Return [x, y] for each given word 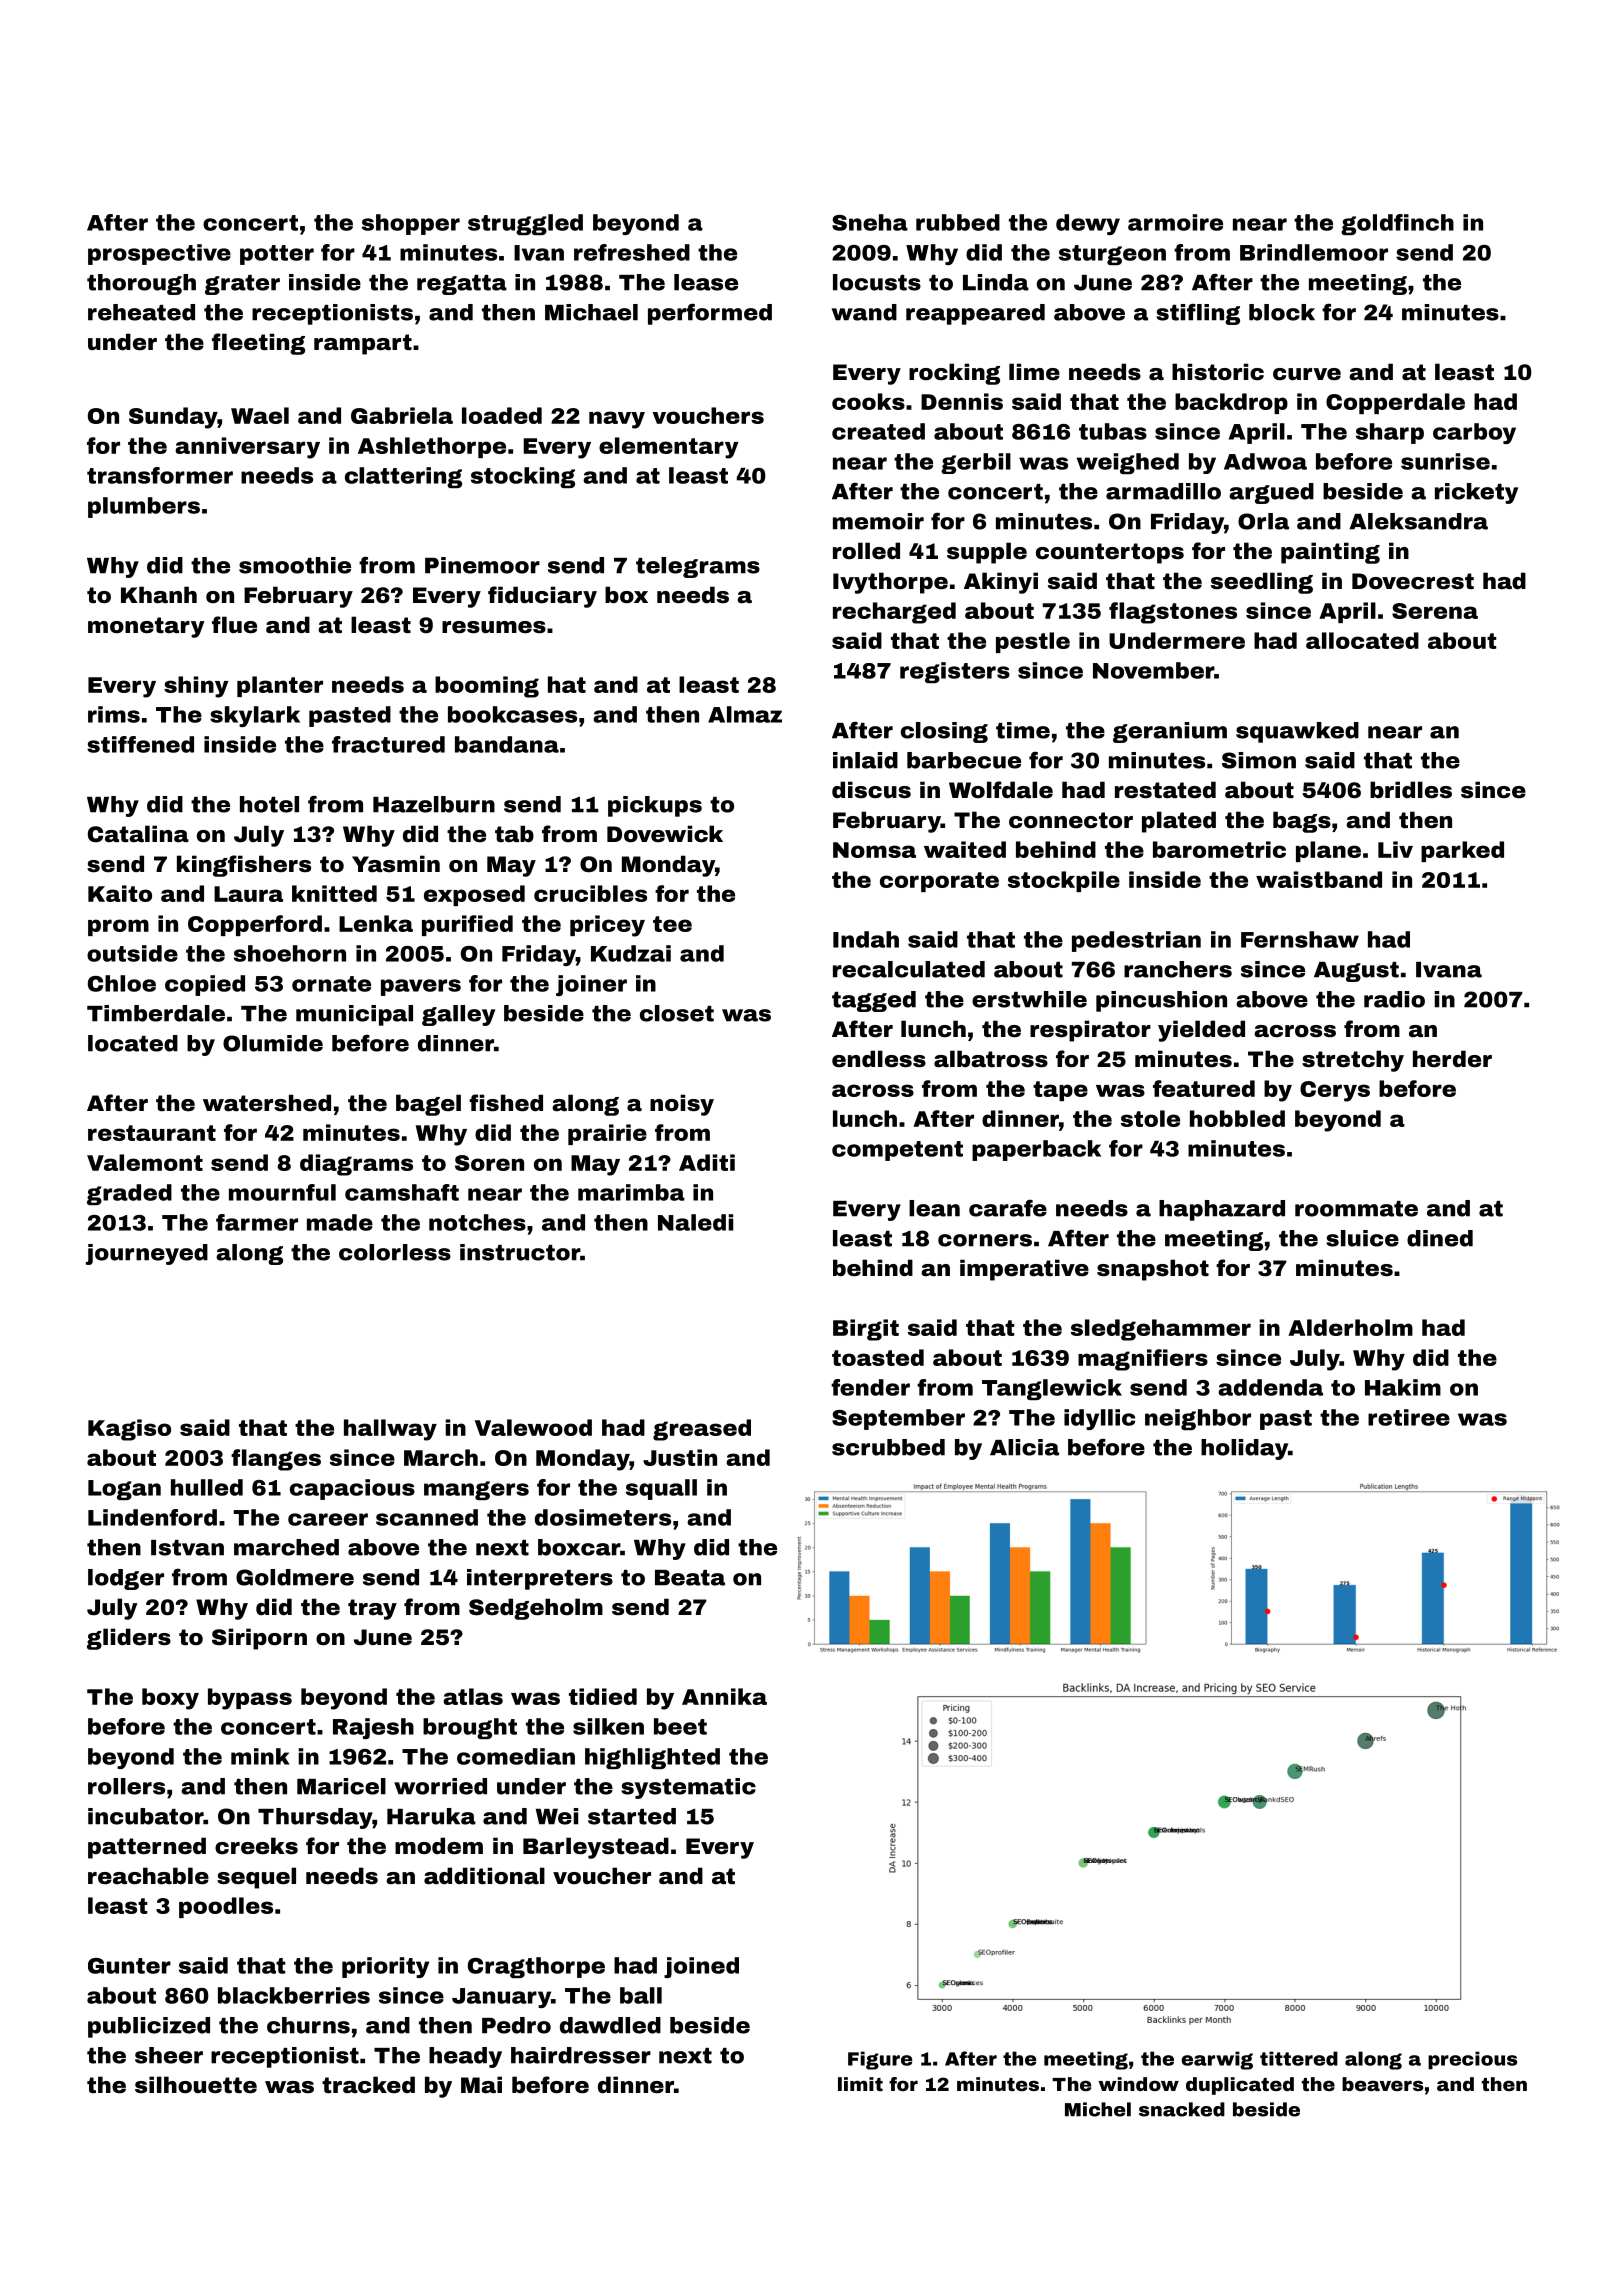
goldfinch [1397, 224]
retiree [1409, 1417]
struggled [525, 224]
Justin [680, 1457]
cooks [868, 401]
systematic [688, 1788]
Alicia [1024, 1447]
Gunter [129, 1966]
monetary [146, 627]
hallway [390, 1430]
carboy [1474, 433]
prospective [159, 254]
